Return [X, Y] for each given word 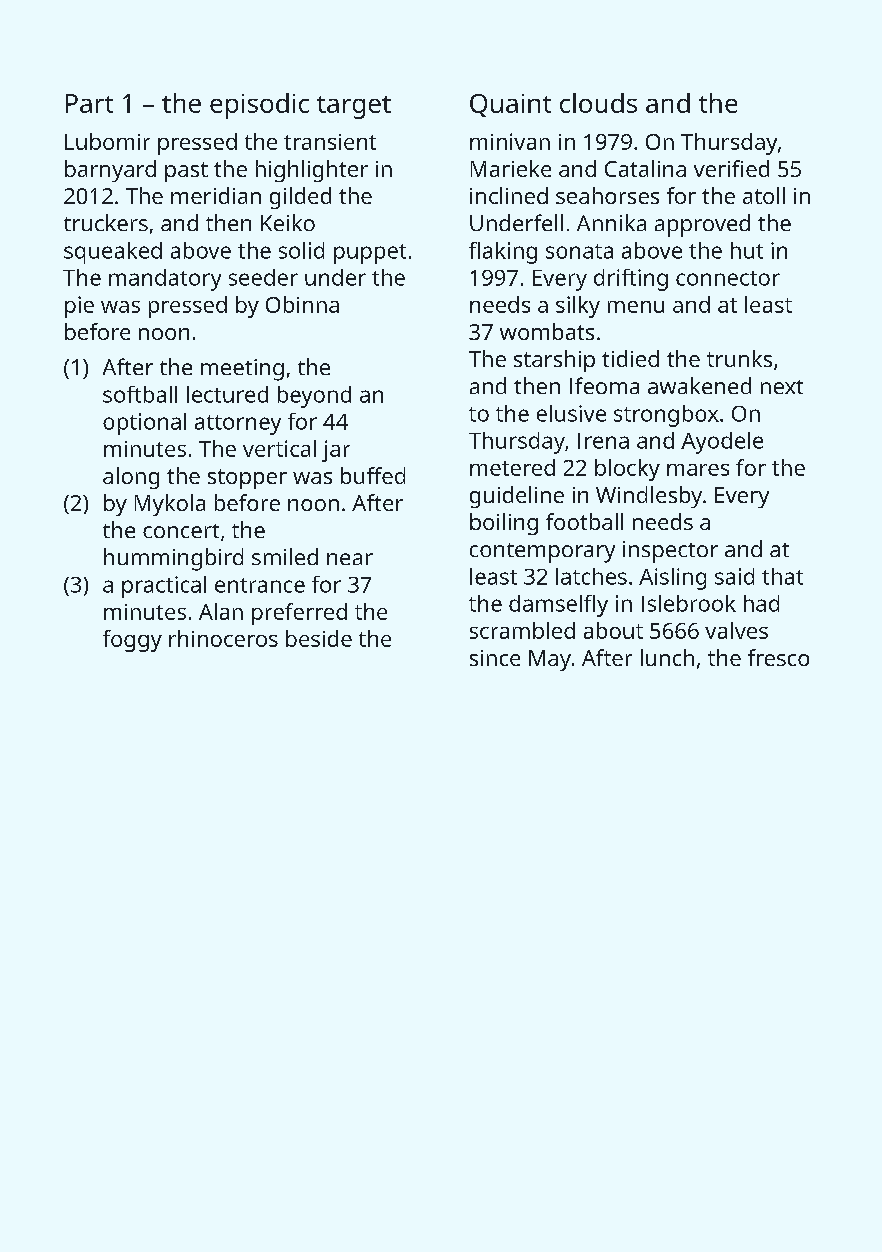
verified [731, 168]
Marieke [511, 168]
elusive [571, 413]
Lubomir [107, 141]
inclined [509, 195]
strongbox [666, 416]
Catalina [645, 168]
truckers [106, 222]
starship [554, 361]
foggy [132, 641]
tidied [630, 358]
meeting [242, 370]
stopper [247, 479]
